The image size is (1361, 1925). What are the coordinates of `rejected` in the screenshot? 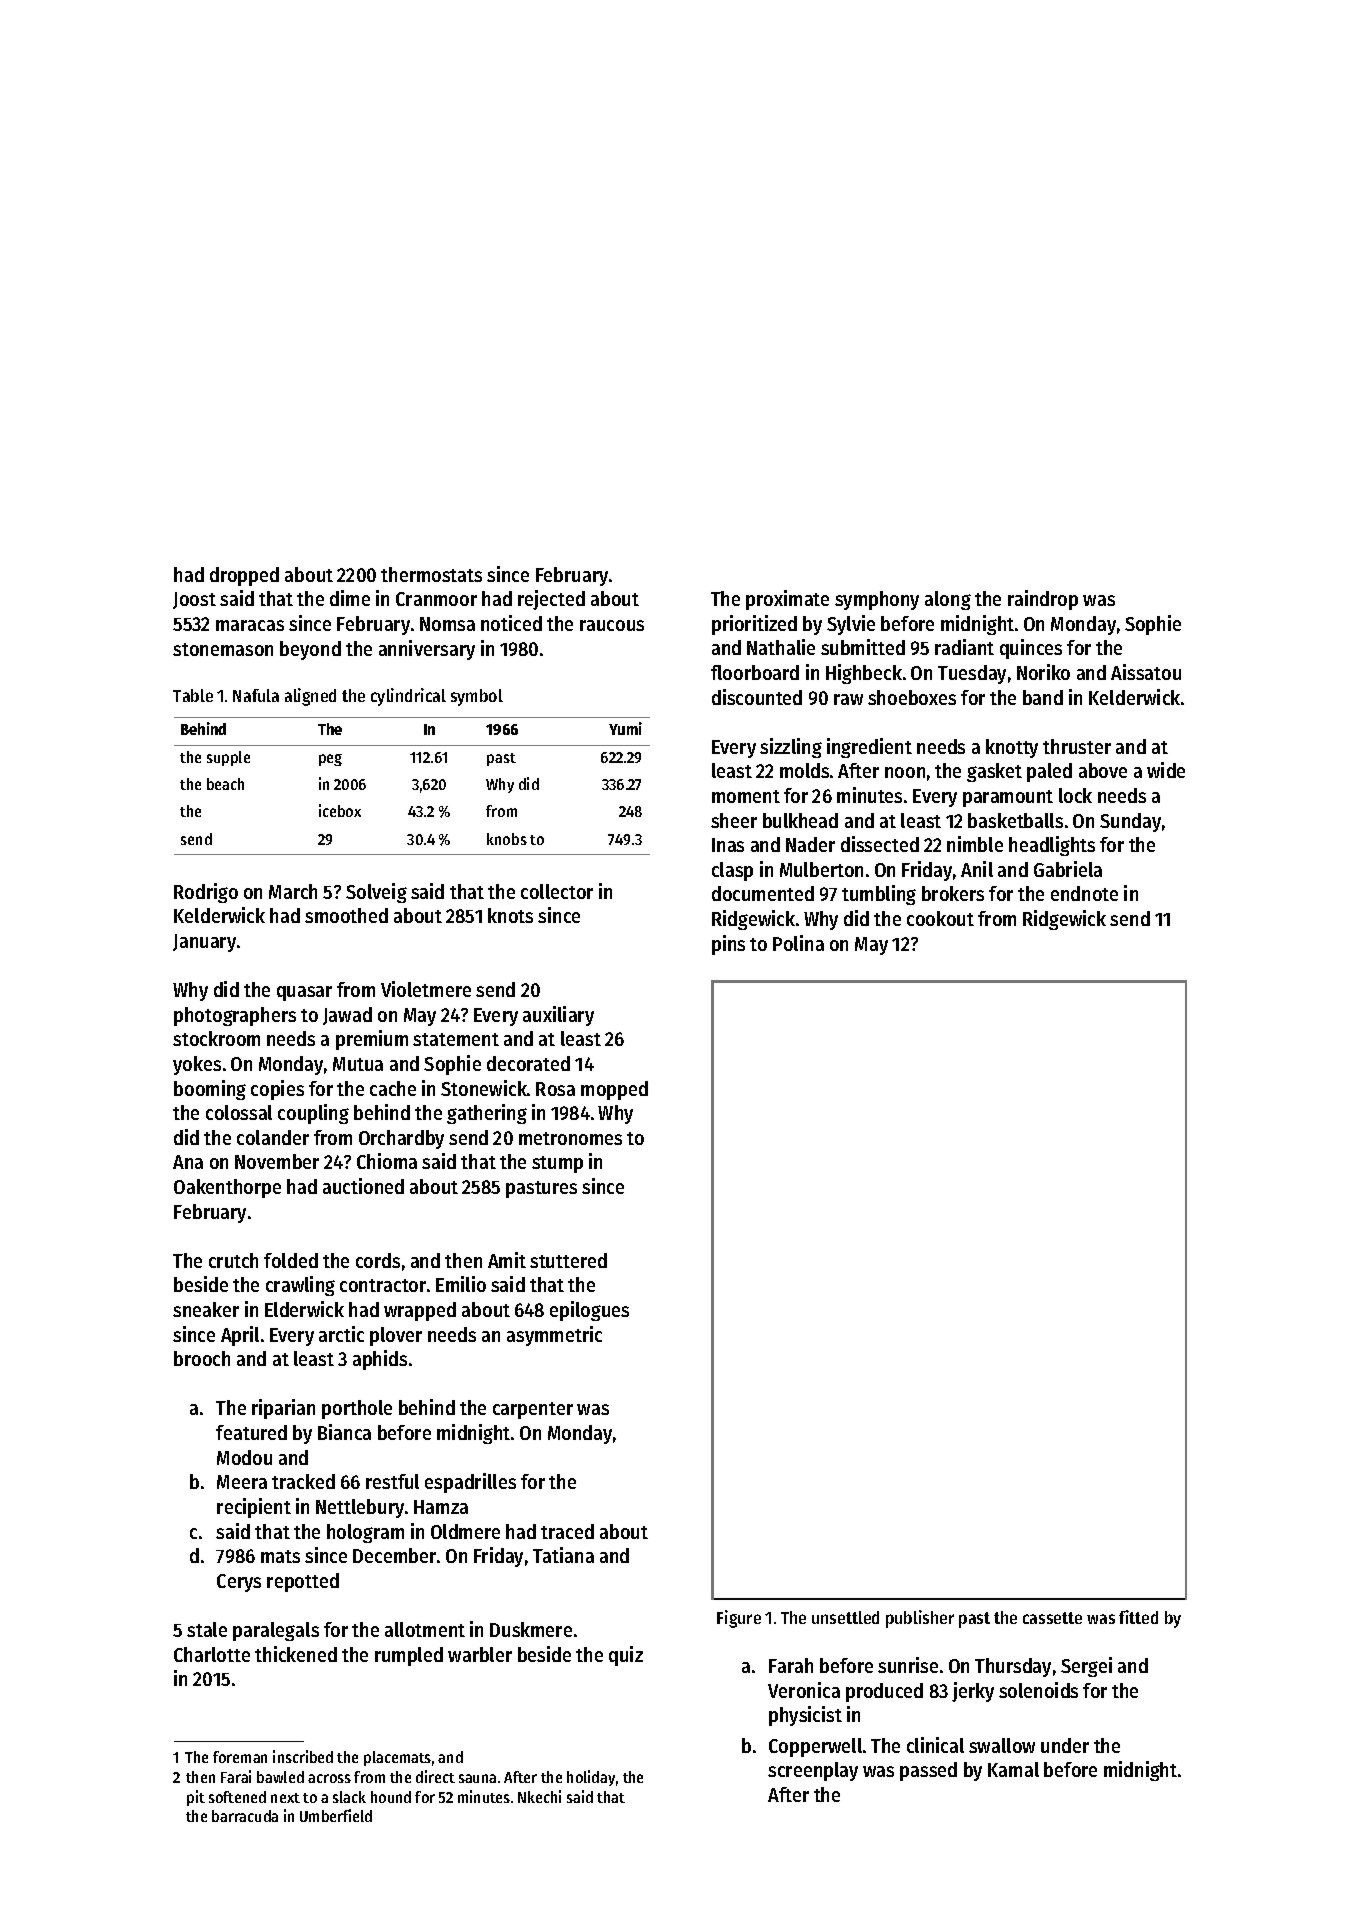 It's located at (551, 600).
